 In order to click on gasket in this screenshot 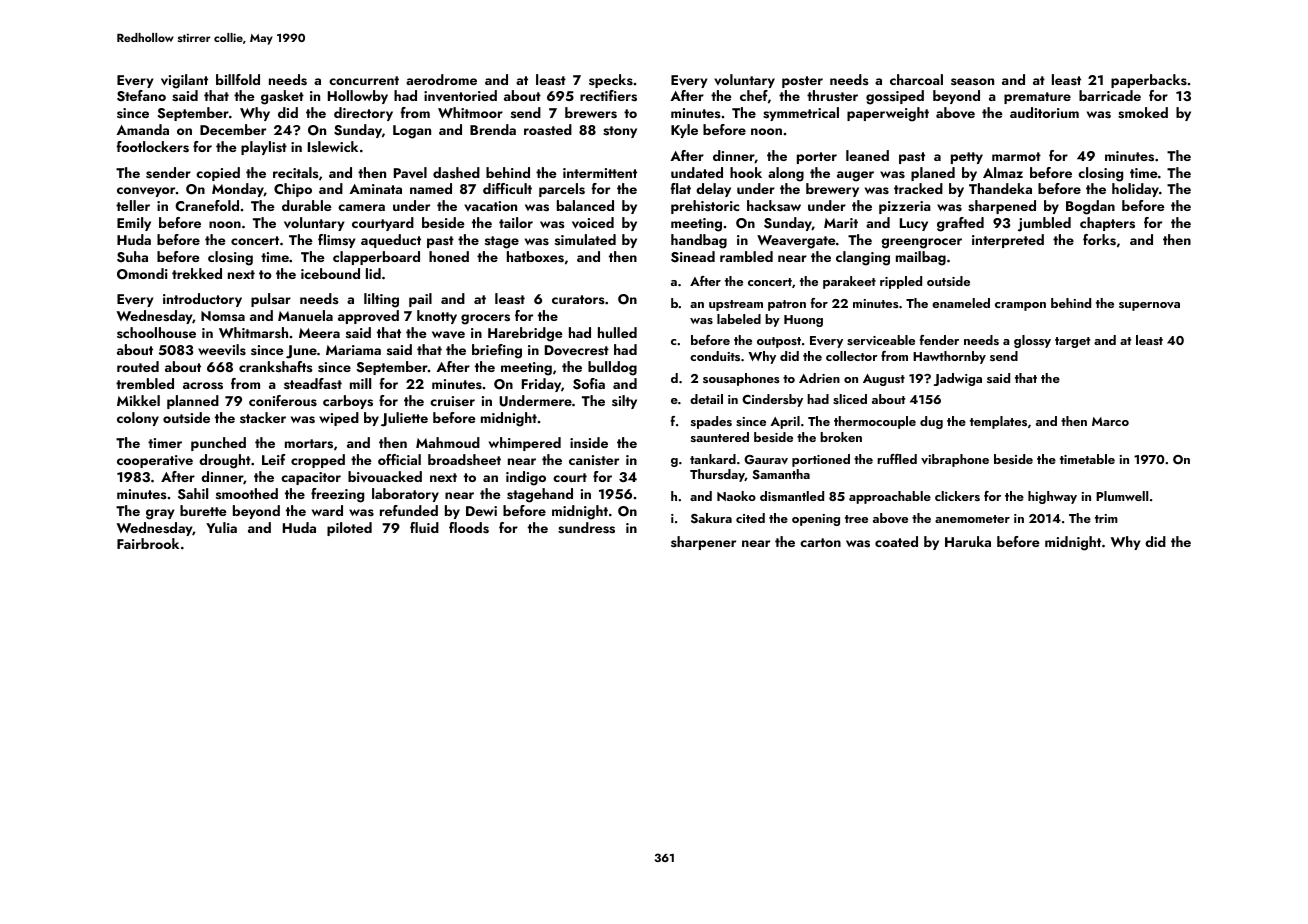, I will do `click(282, 97)`.
